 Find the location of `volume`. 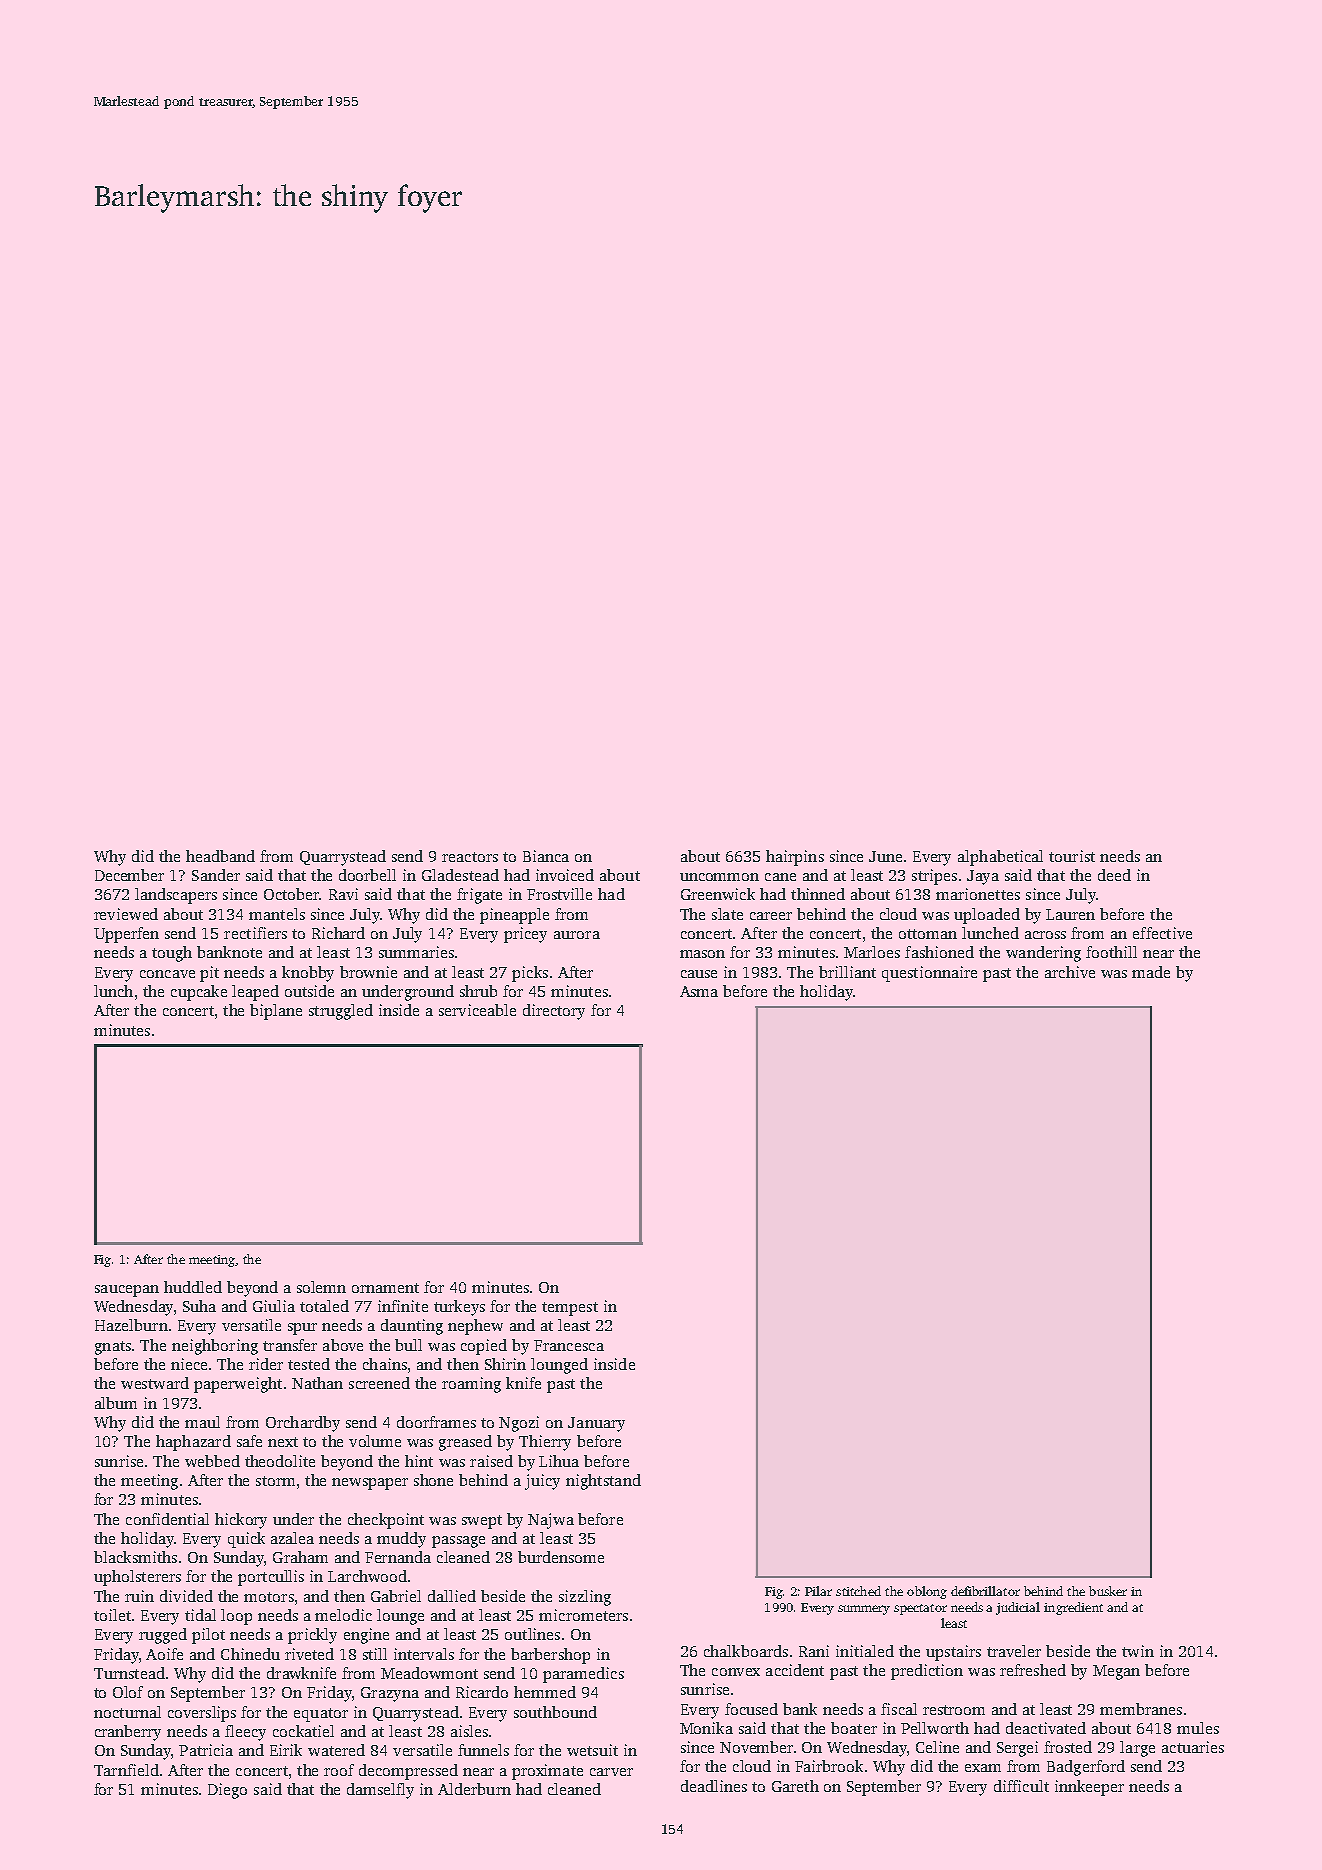

volume is located at coordinates (375, 1441).
